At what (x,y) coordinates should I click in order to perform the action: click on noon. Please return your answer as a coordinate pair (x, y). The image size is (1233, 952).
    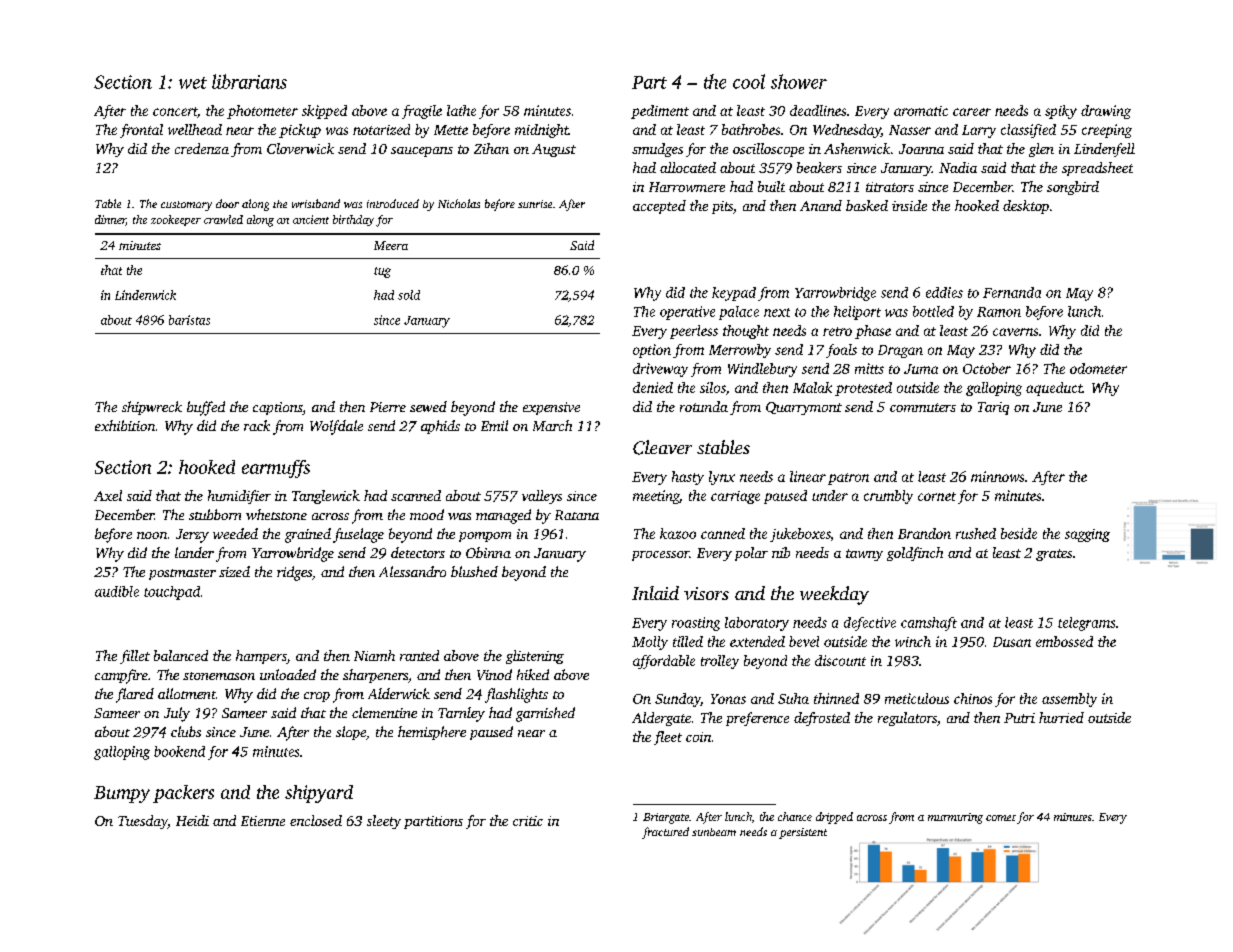
    Looking at the image, I should click on (152, 535).
